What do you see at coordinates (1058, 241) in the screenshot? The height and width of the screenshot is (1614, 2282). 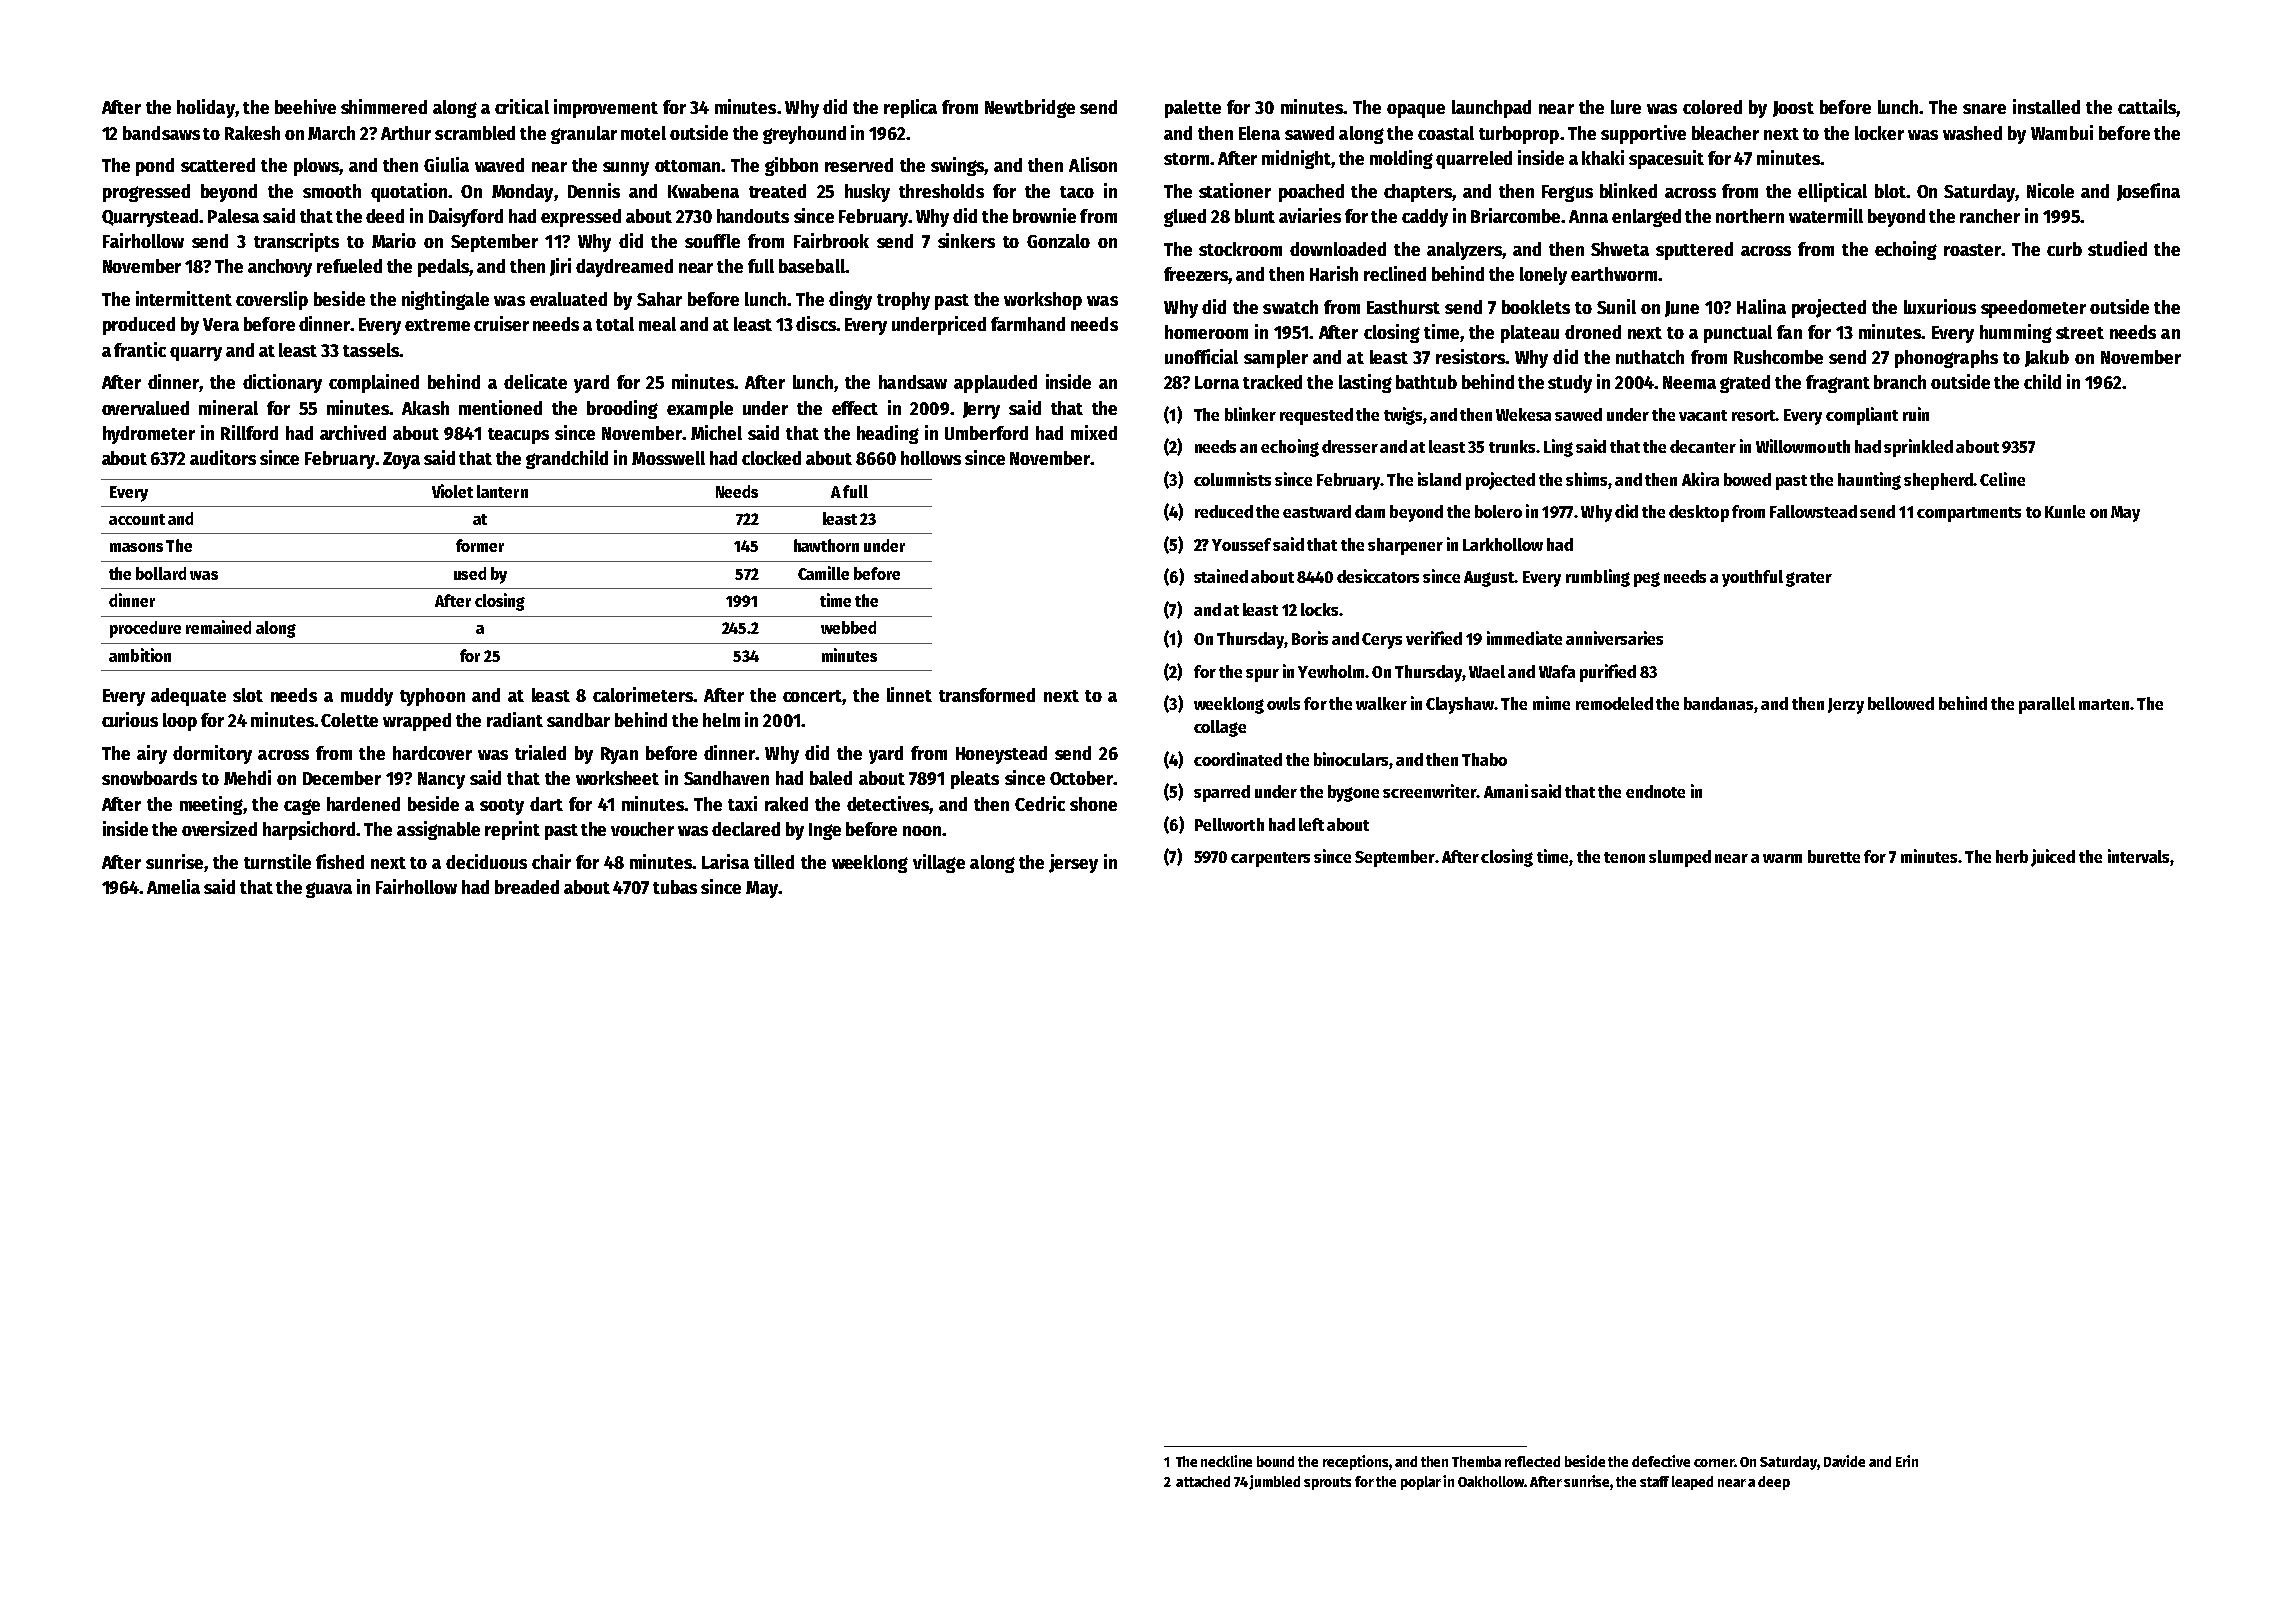 I see `Gonzalo` at bounding box center [1058, 241].
